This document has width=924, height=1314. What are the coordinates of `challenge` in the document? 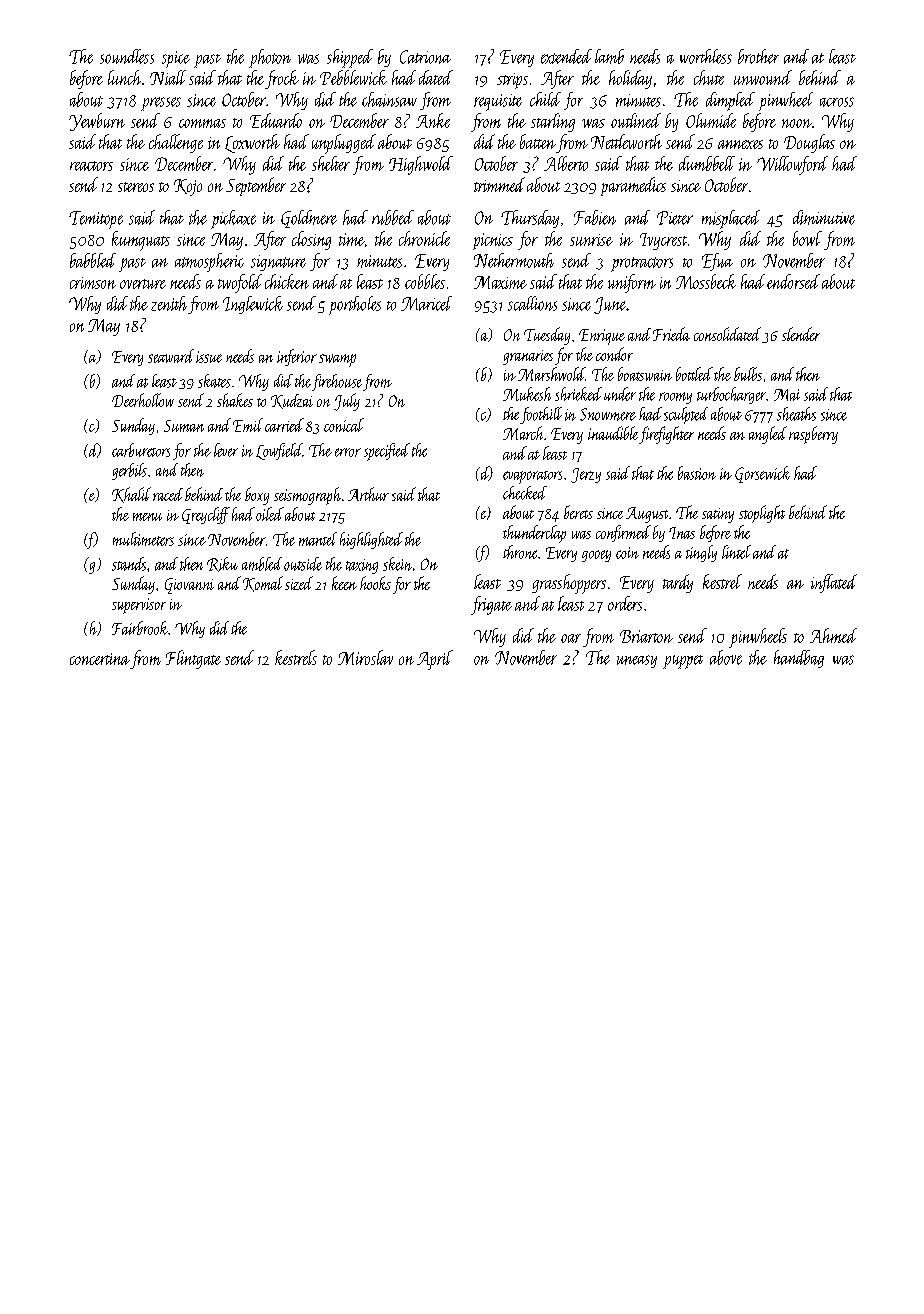 It's located at (176, 143).
